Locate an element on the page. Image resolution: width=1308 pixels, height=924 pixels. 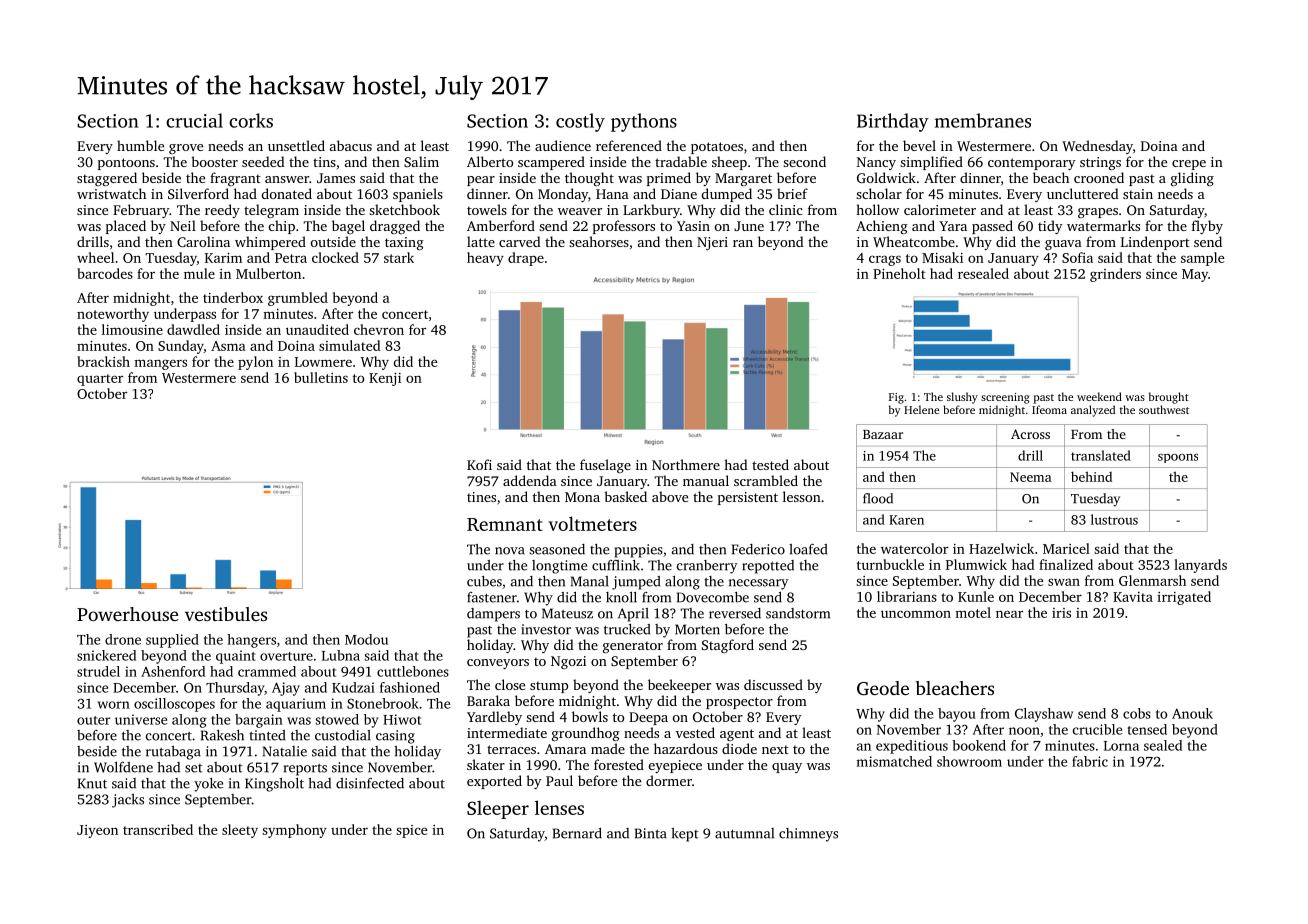
fabric is located at coordinates (1090, 761).
